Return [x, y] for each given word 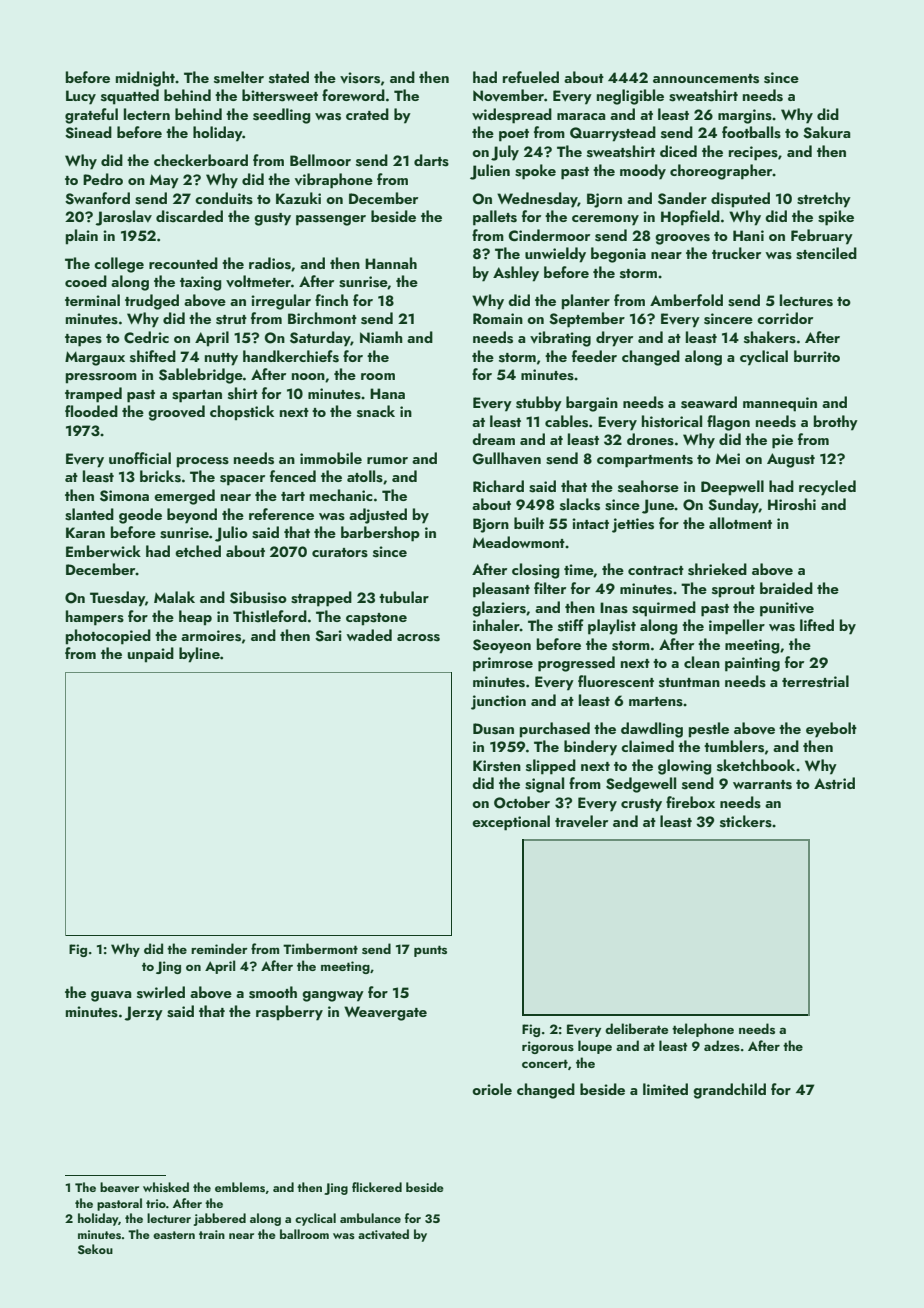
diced [678, 151]
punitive [787, 609]
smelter [239, 77]
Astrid [834, 783]
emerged [184, 497]
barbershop [380, 534]
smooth [273, 992]
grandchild [729, 1091]
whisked [166, 1187]
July [505, 153]
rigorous [548, 1047]
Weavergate [385, 1013]
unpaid [151, 655]
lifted [817, 625]
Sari [328, 636]
